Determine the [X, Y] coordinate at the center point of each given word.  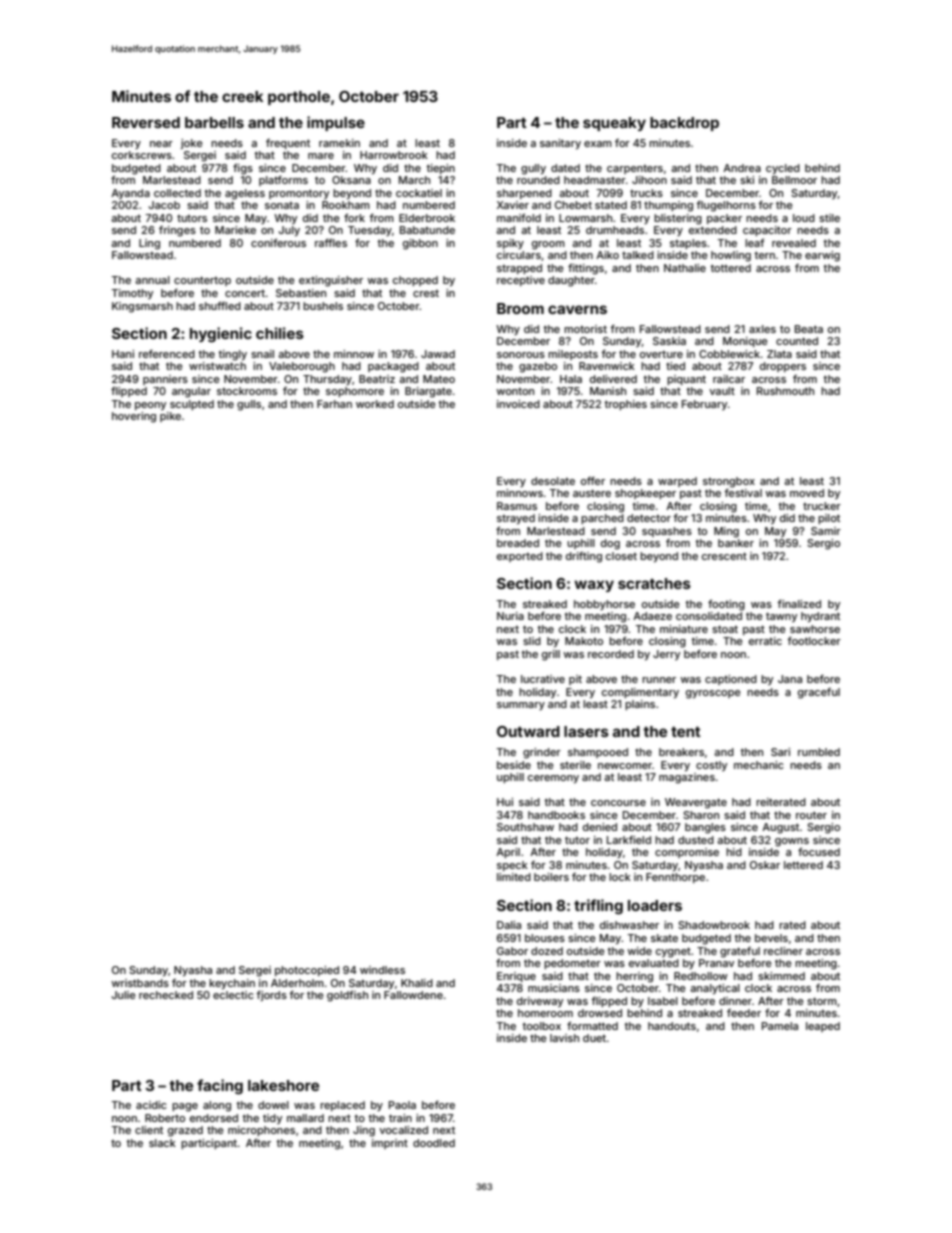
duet [594, 1038]
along [217, 1106]
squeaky [614, 124]
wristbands [140, 983]
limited [514, 877]
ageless [245, 194]
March [414, 180]
